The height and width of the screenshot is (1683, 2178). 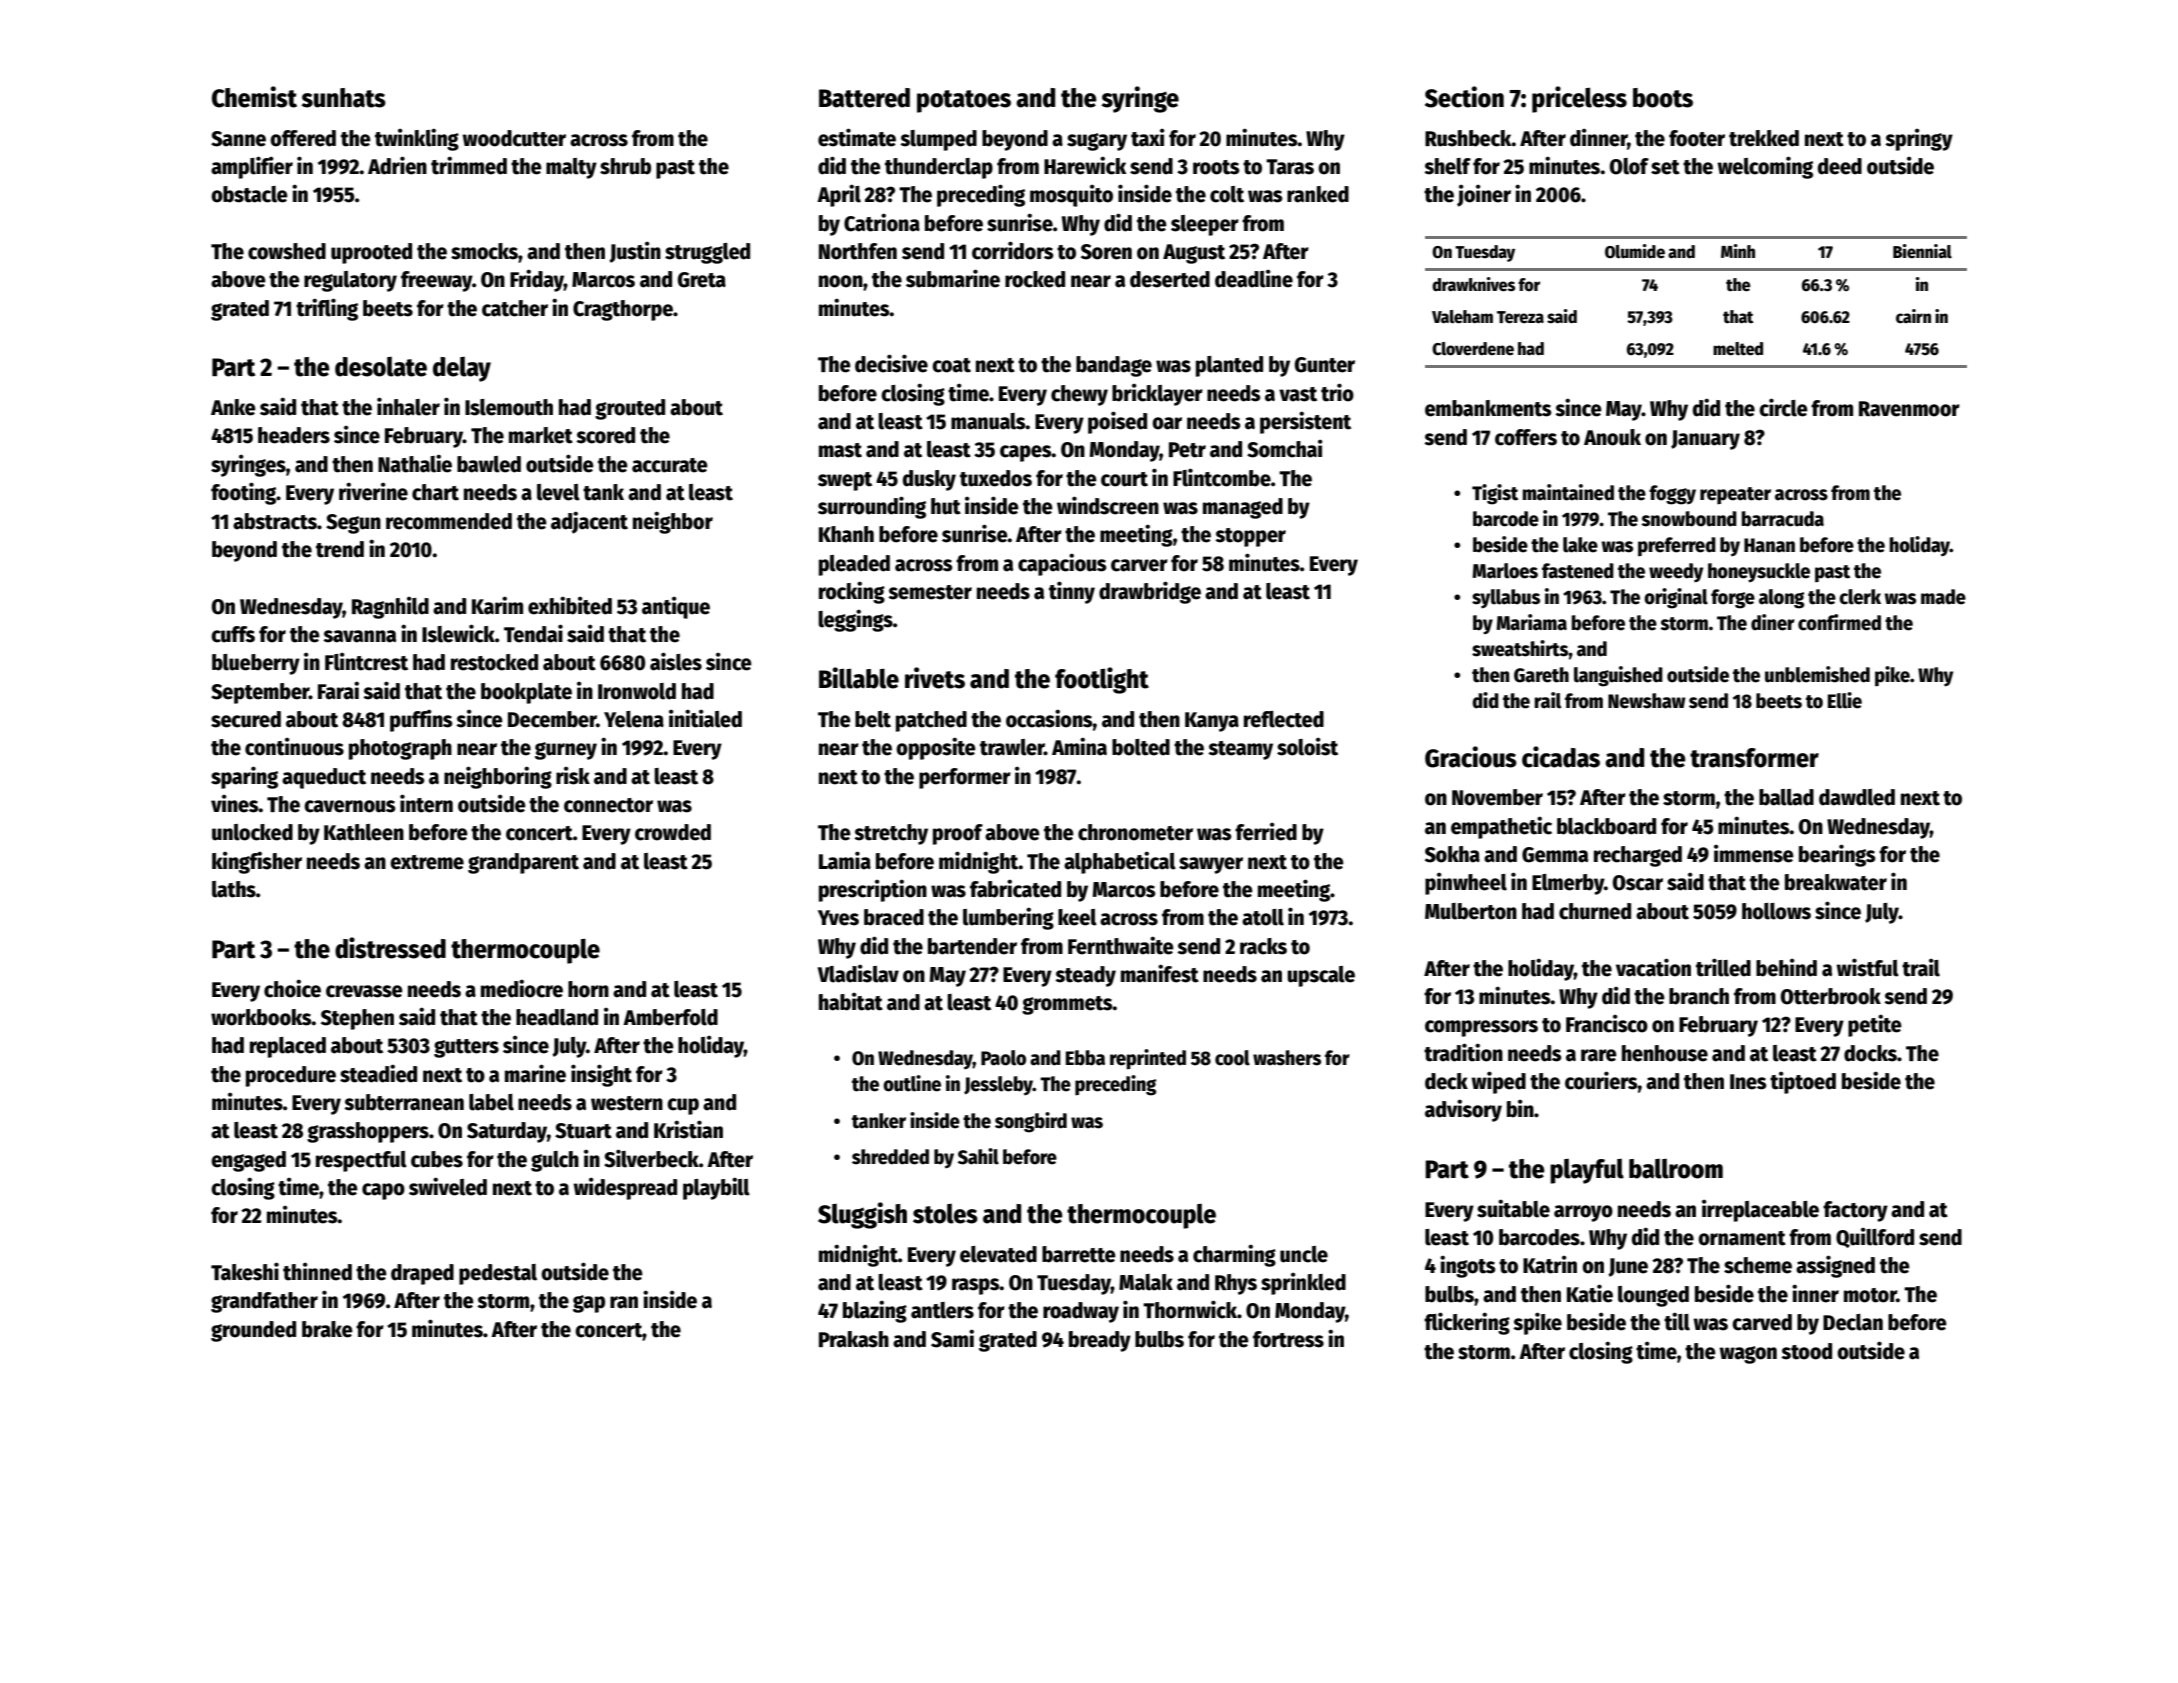 What do you see at coordinates (1786, 797) in the screenshot?
I see `ballad` at bounding box center [1786, 797].
